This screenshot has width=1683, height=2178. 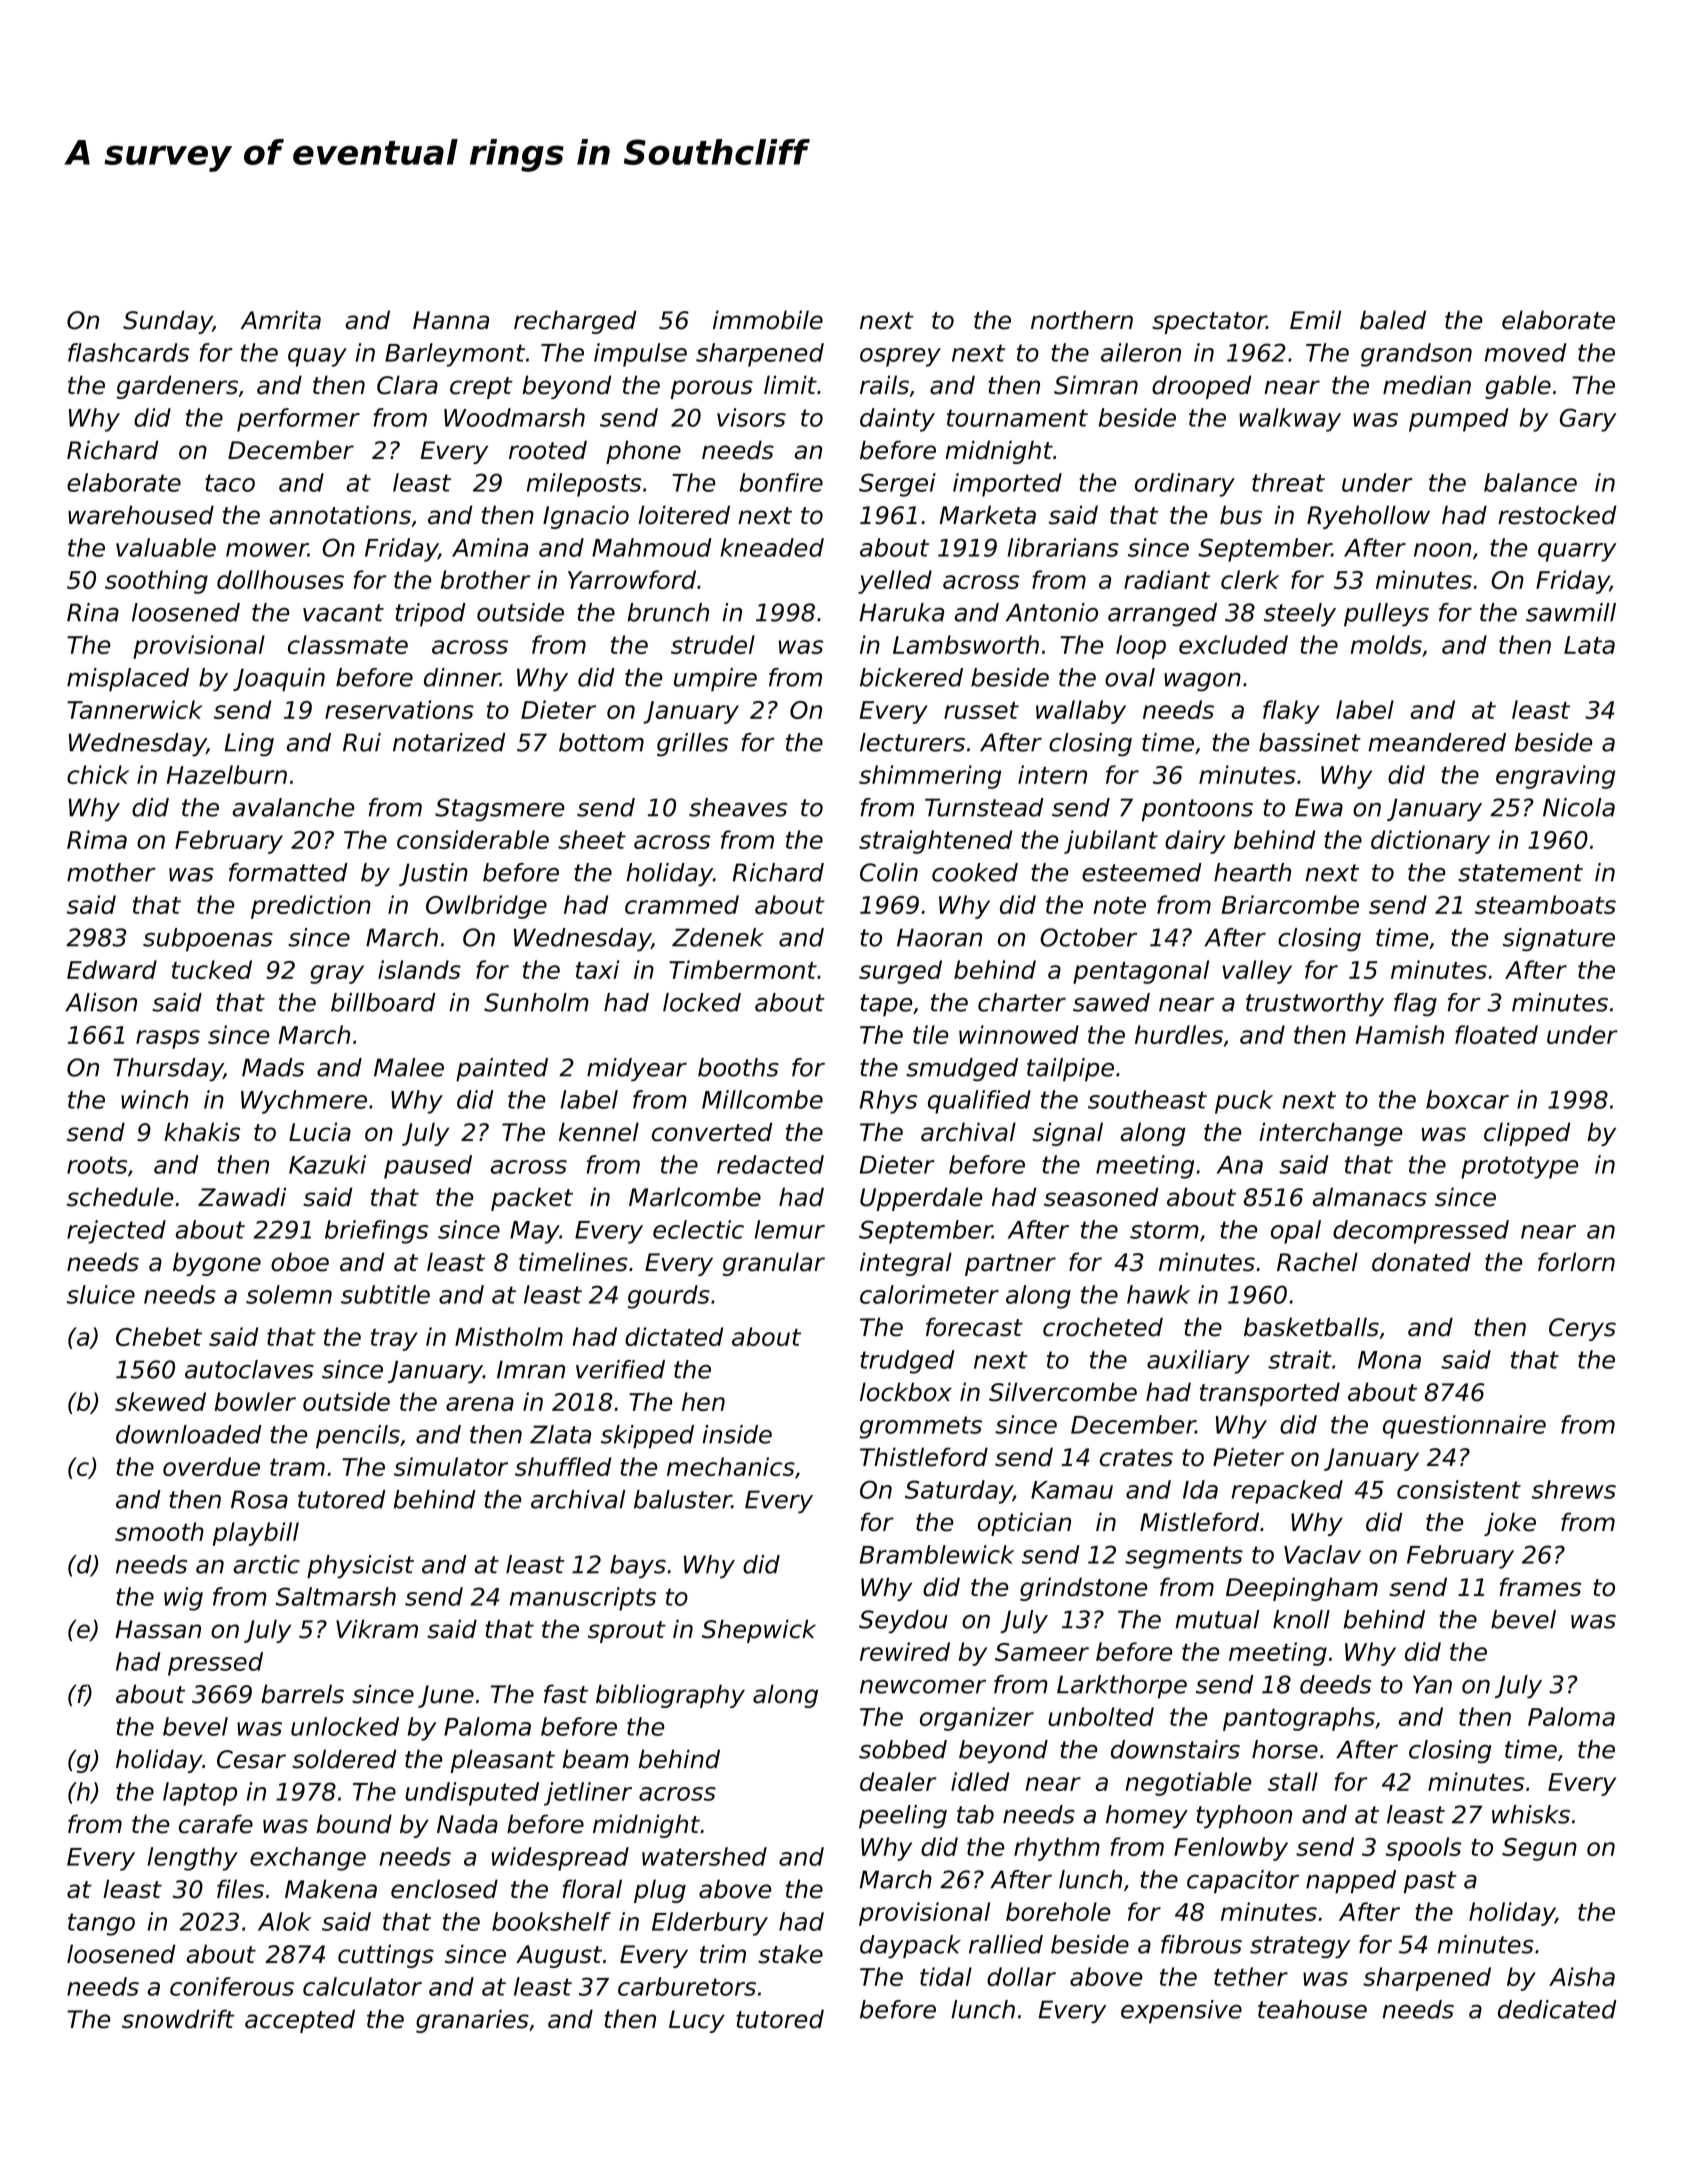 What do you see at coordinates (937, 1554) in the screenshot?
I see `Bramblewick` at bounding box center [937, 1554].
